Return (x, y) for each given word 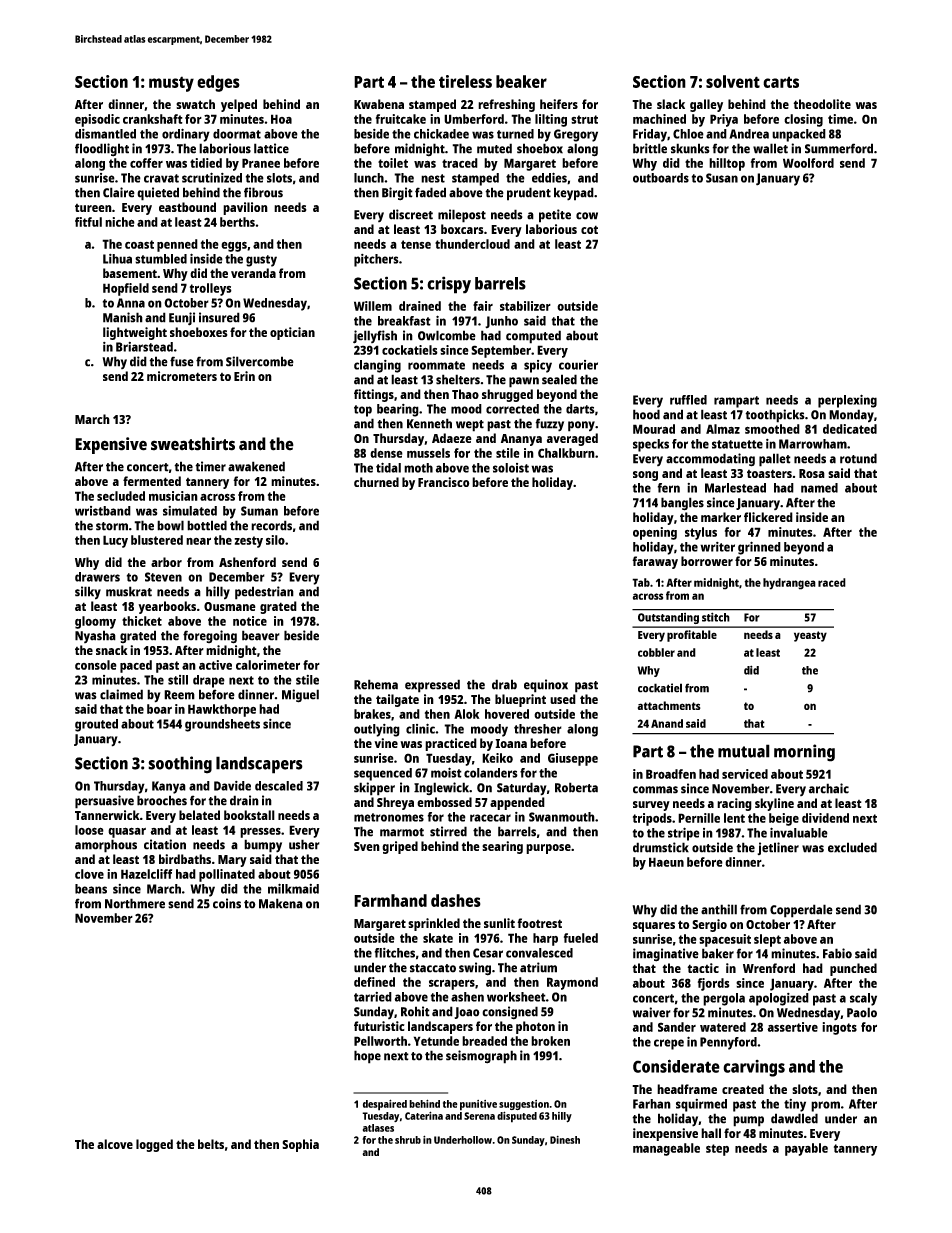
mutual (744, 751)
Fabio (837, 953)
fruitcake (401, 119)
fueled (581, 938)
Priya (724, 120)
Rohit (415, 1011)
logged (154, 1145)
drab (504, 684)
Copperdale (801, 911)
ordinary (186, 135)
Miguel (300, 696)
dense (386, 453)
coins (227, 903)
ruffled (688, 400)
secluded (121, 496)
